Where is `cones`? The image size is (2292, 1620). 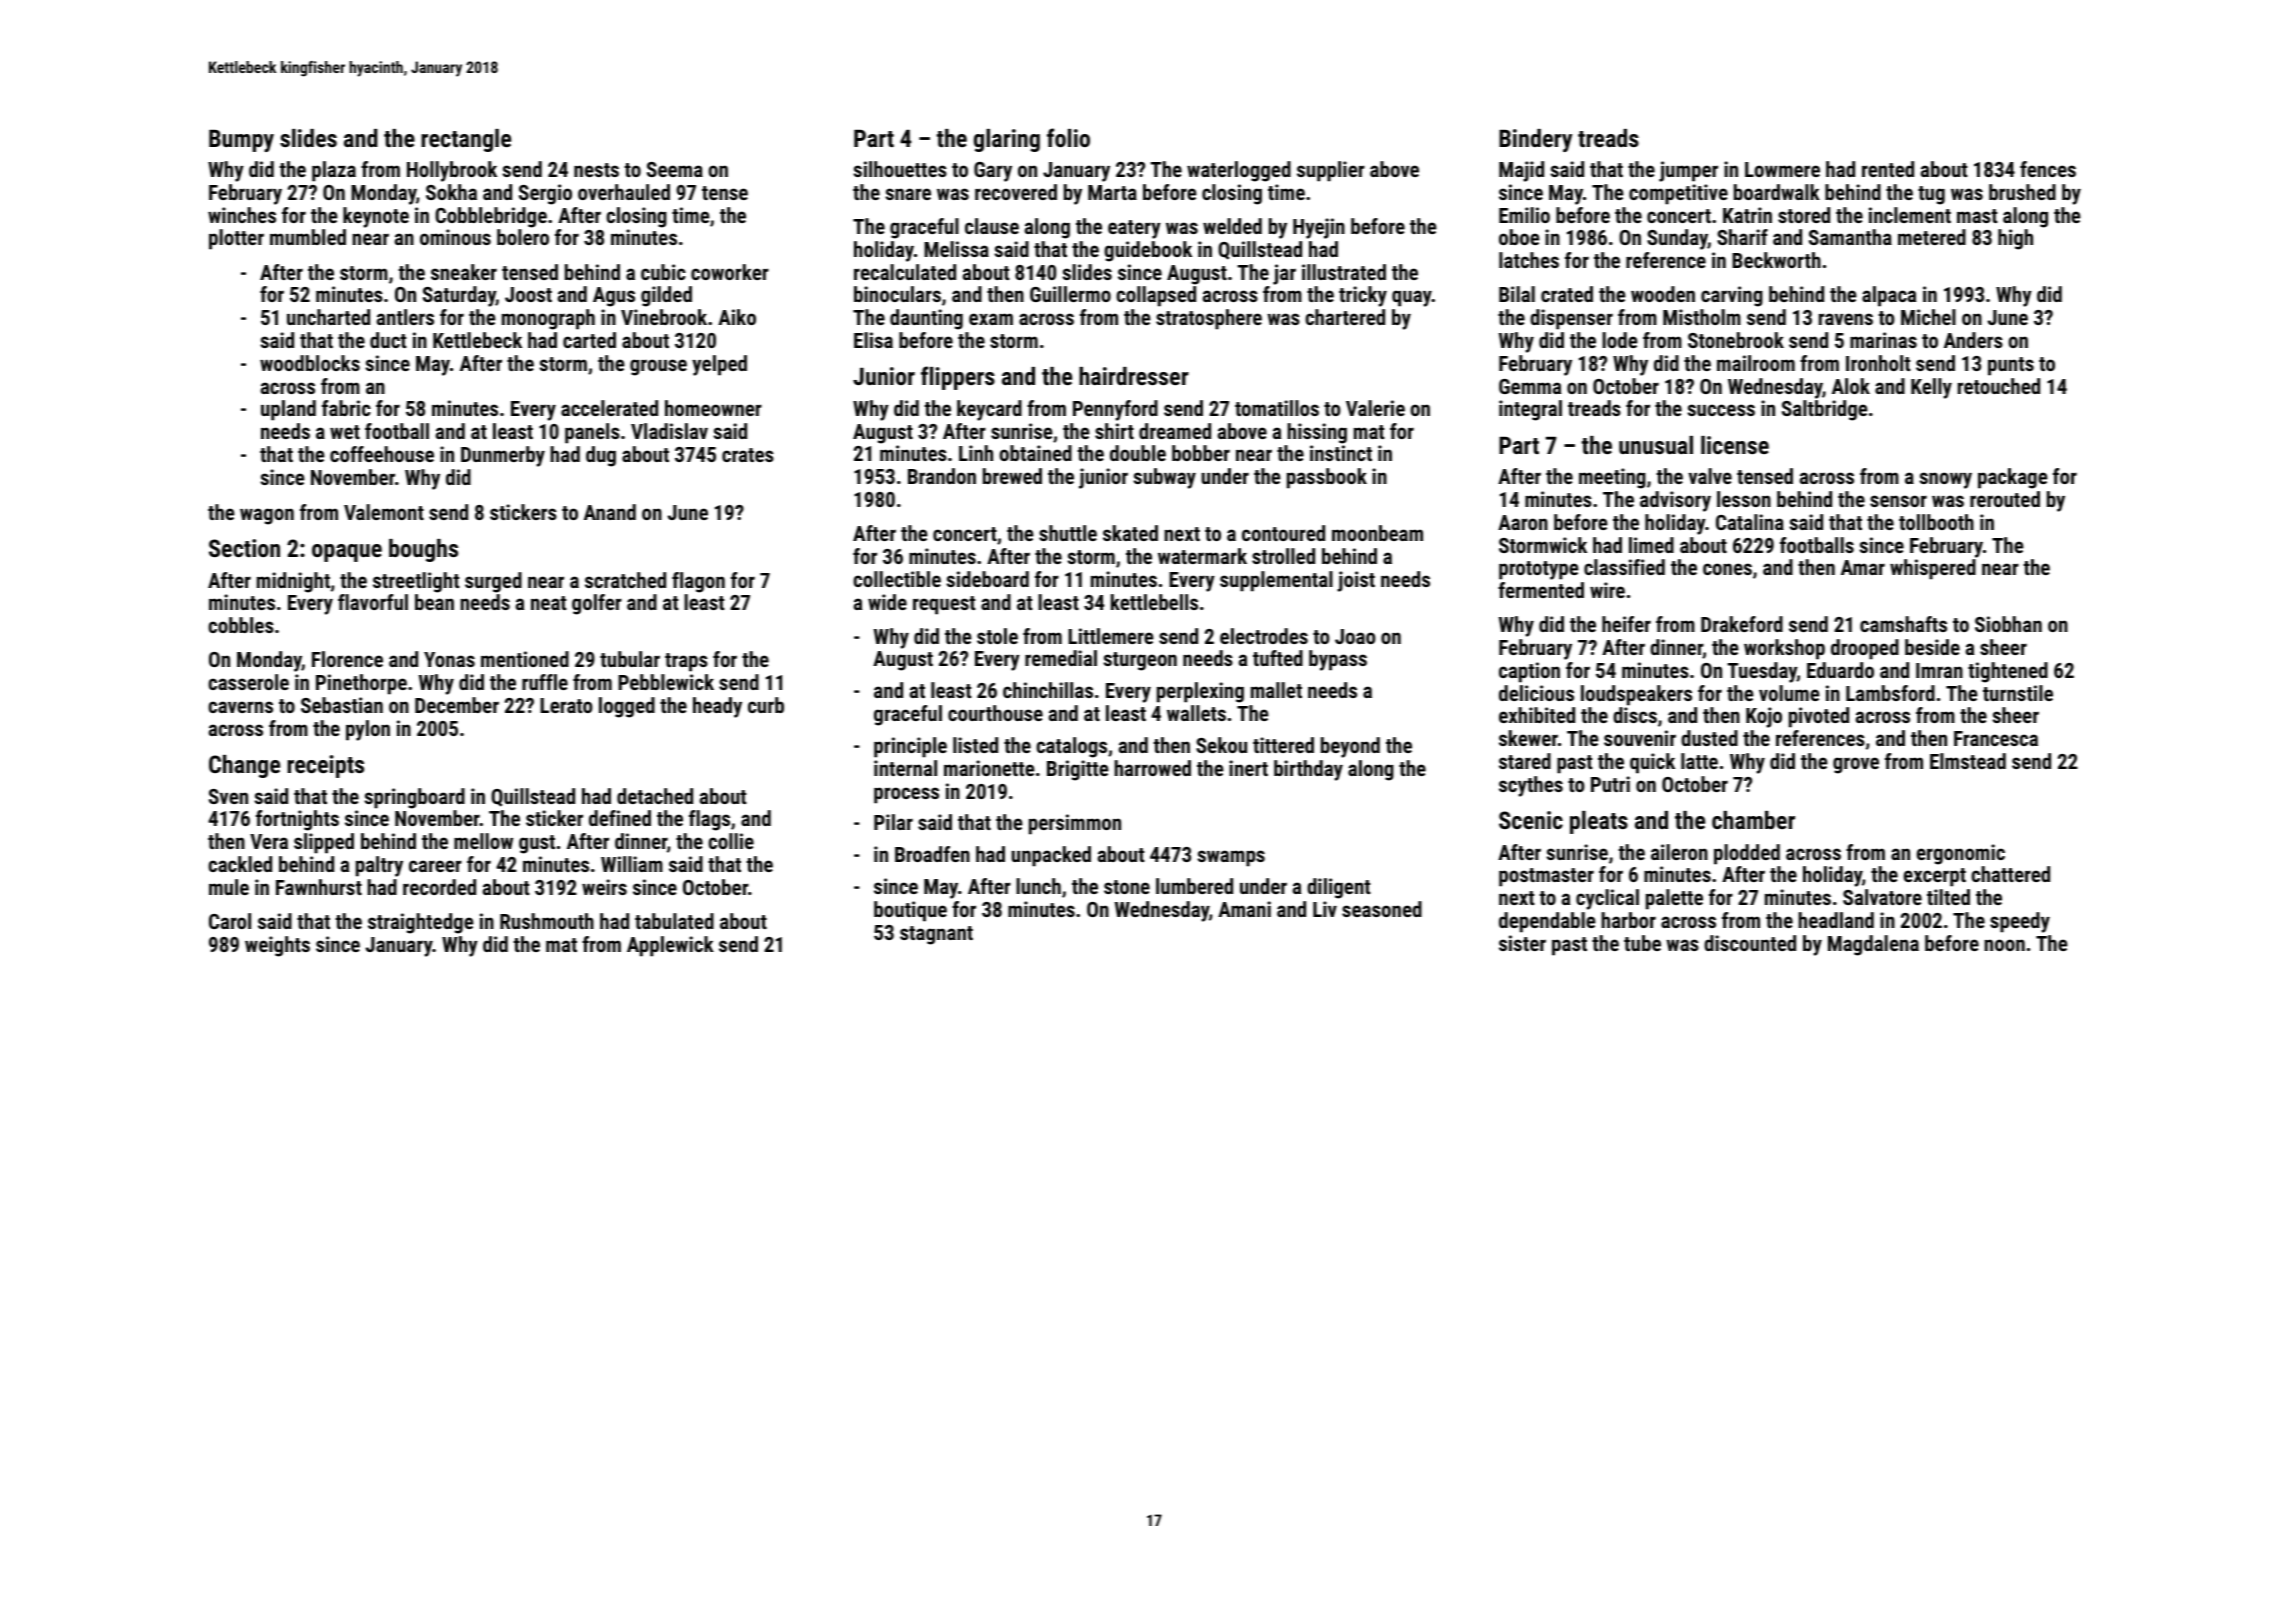 cones is located at coordinates (1727, 569).
